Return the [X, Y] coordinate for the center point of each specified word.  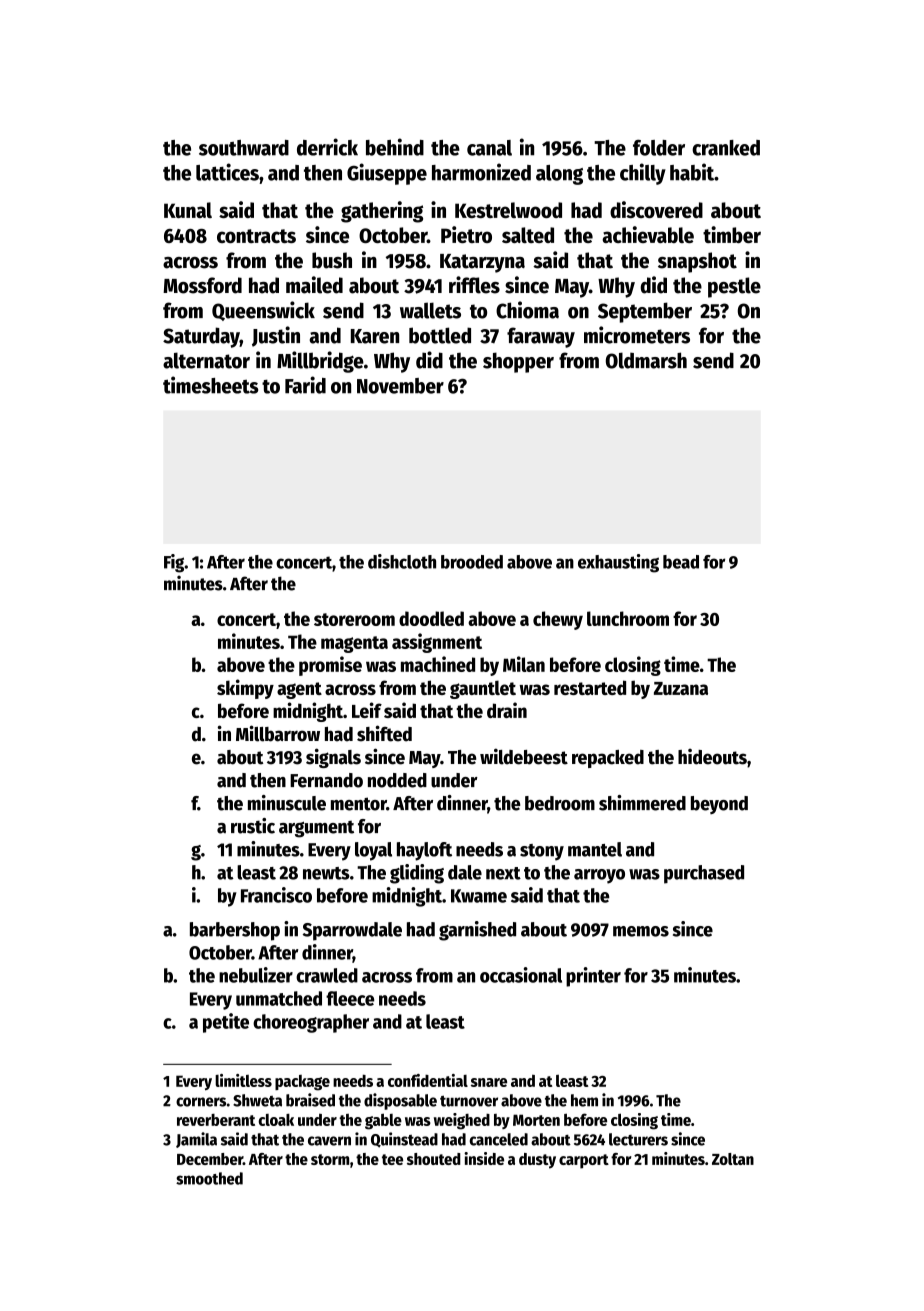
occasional [521, 975]
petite [226, 1023]
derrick [327, 147]
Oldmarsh [646, 360]
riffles [474, 285]
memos [641, 931]
